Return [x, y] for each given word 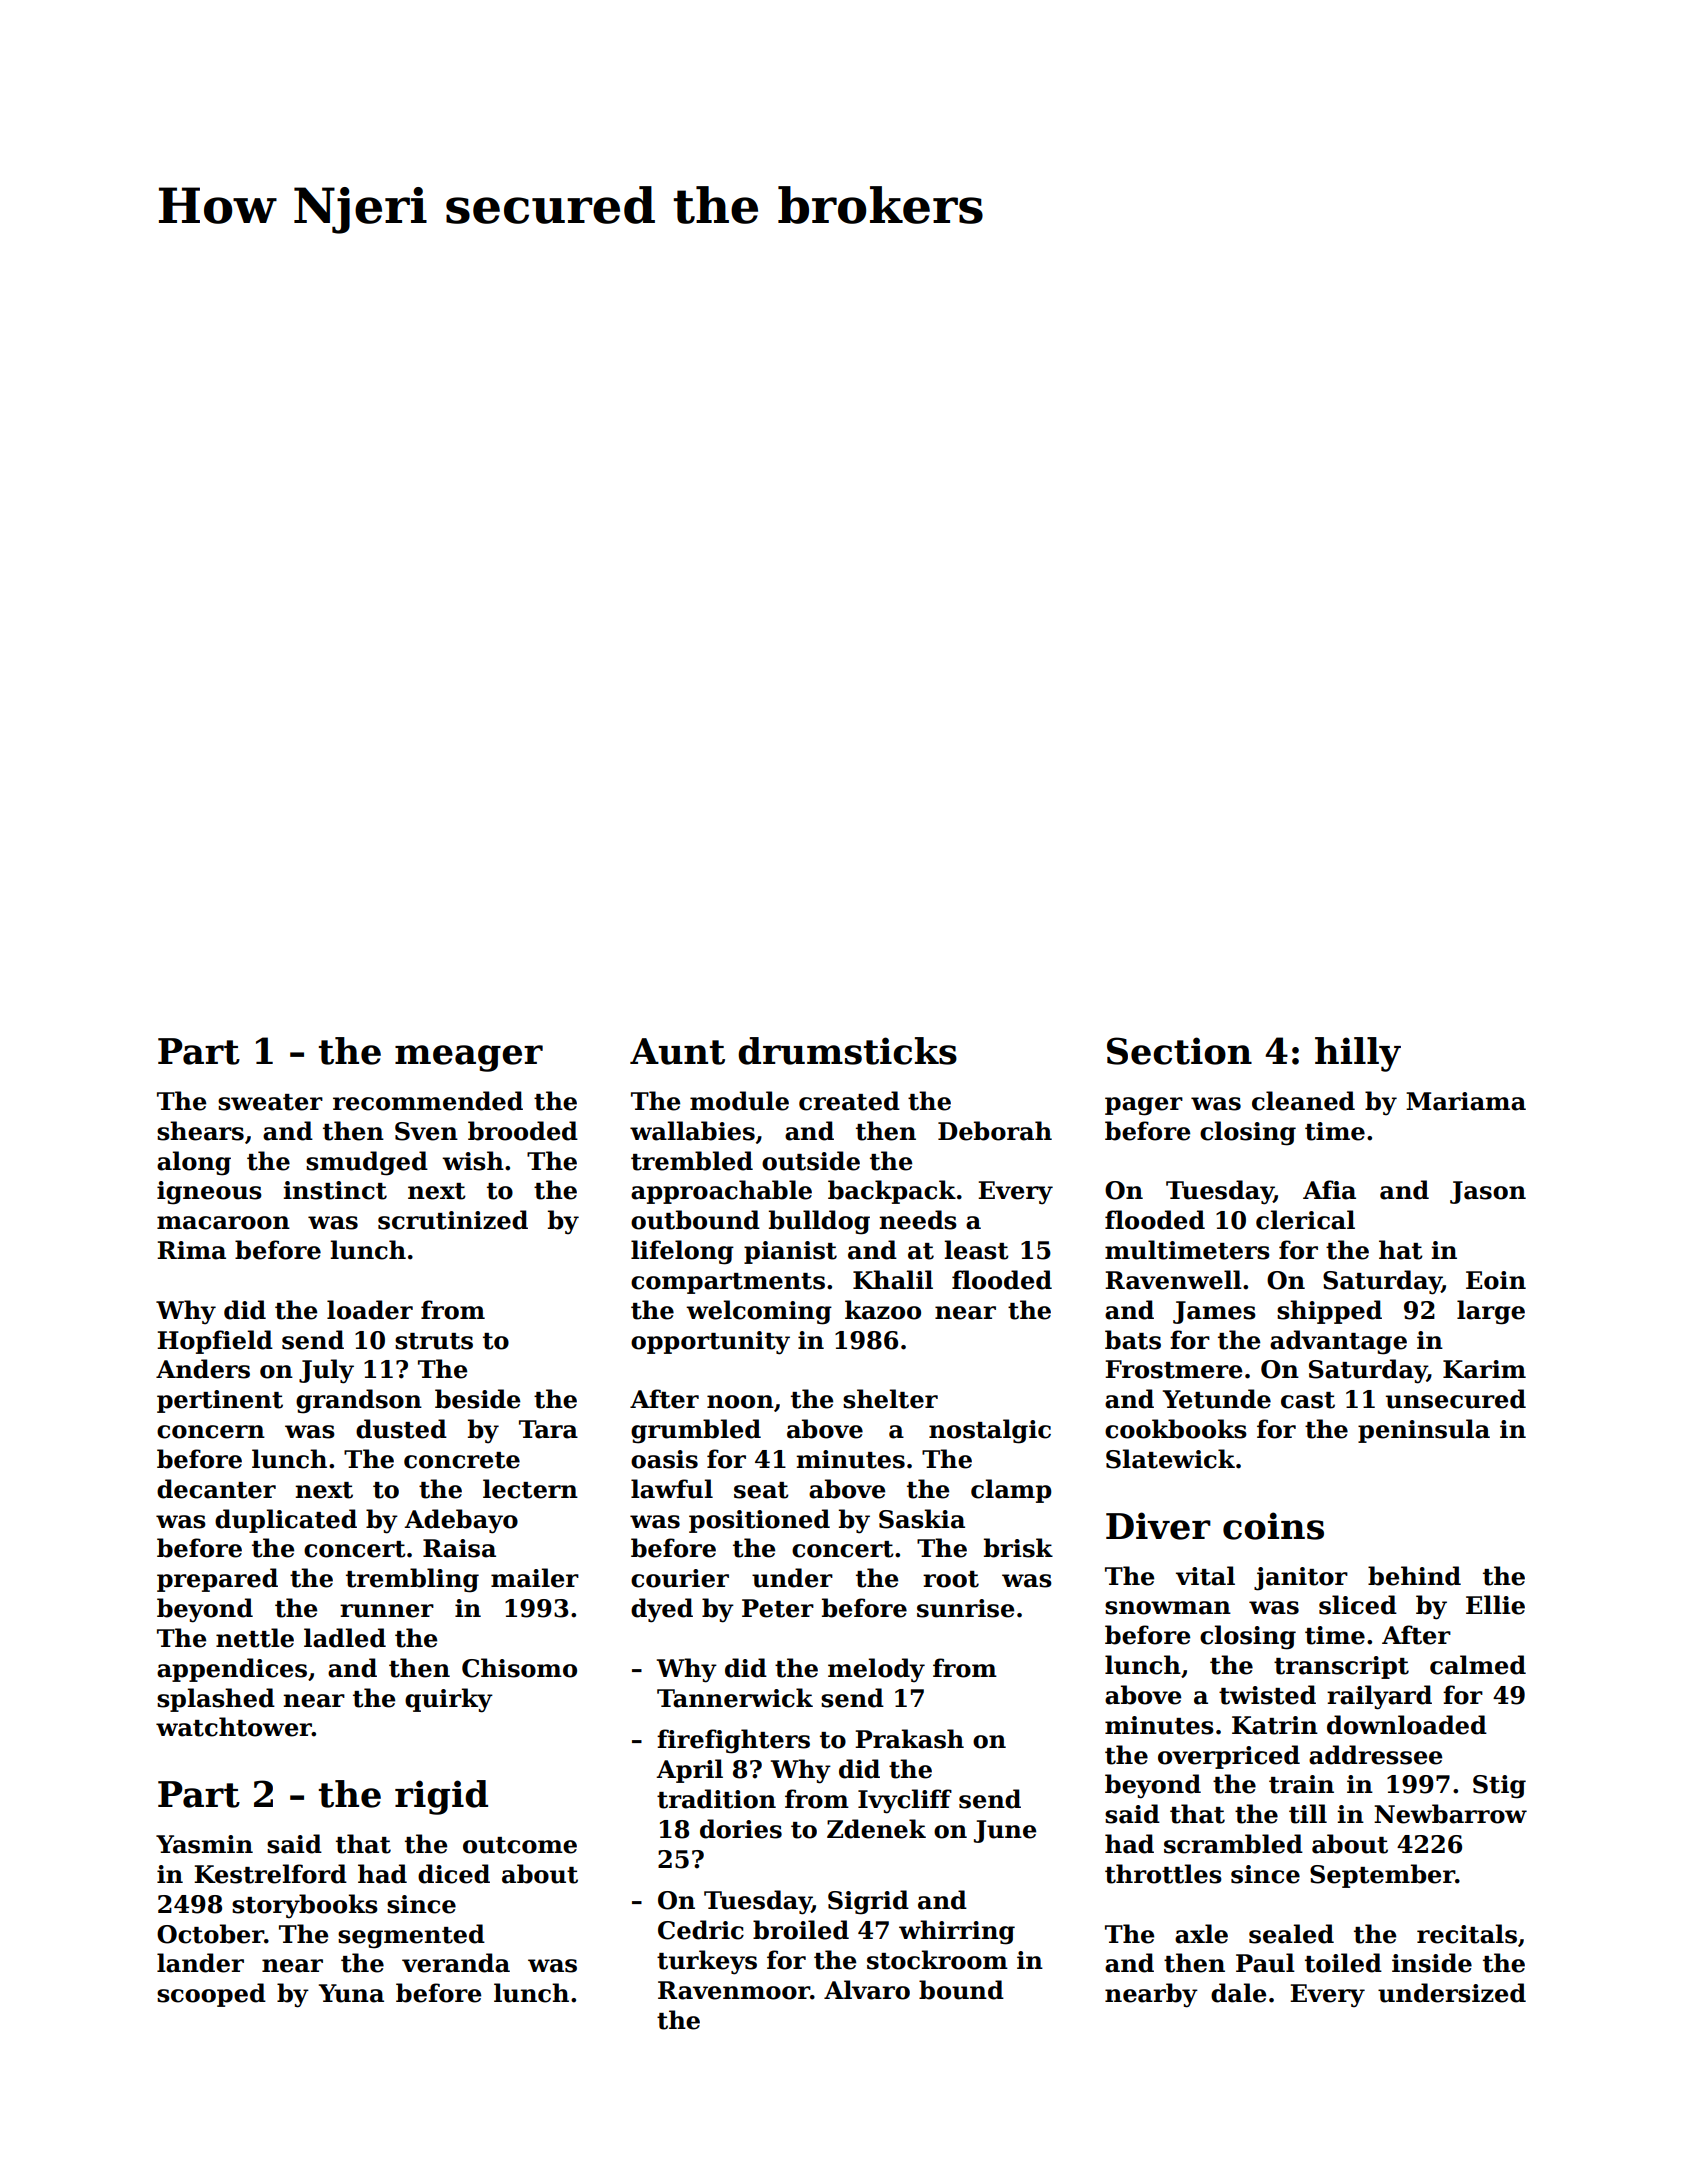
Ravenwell [1173, 1280]
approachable [721, 1192]
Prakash [909, 1739]
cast [1308, 1400]
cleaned [1303, 1101]
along [194, 1163]
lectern [530, 1489]
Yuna [351, 1993]
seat [761, 1490]
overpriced [1229, 1757]
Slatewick [1170, 1459]
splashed [216, 1700]
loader [370, 1310]
